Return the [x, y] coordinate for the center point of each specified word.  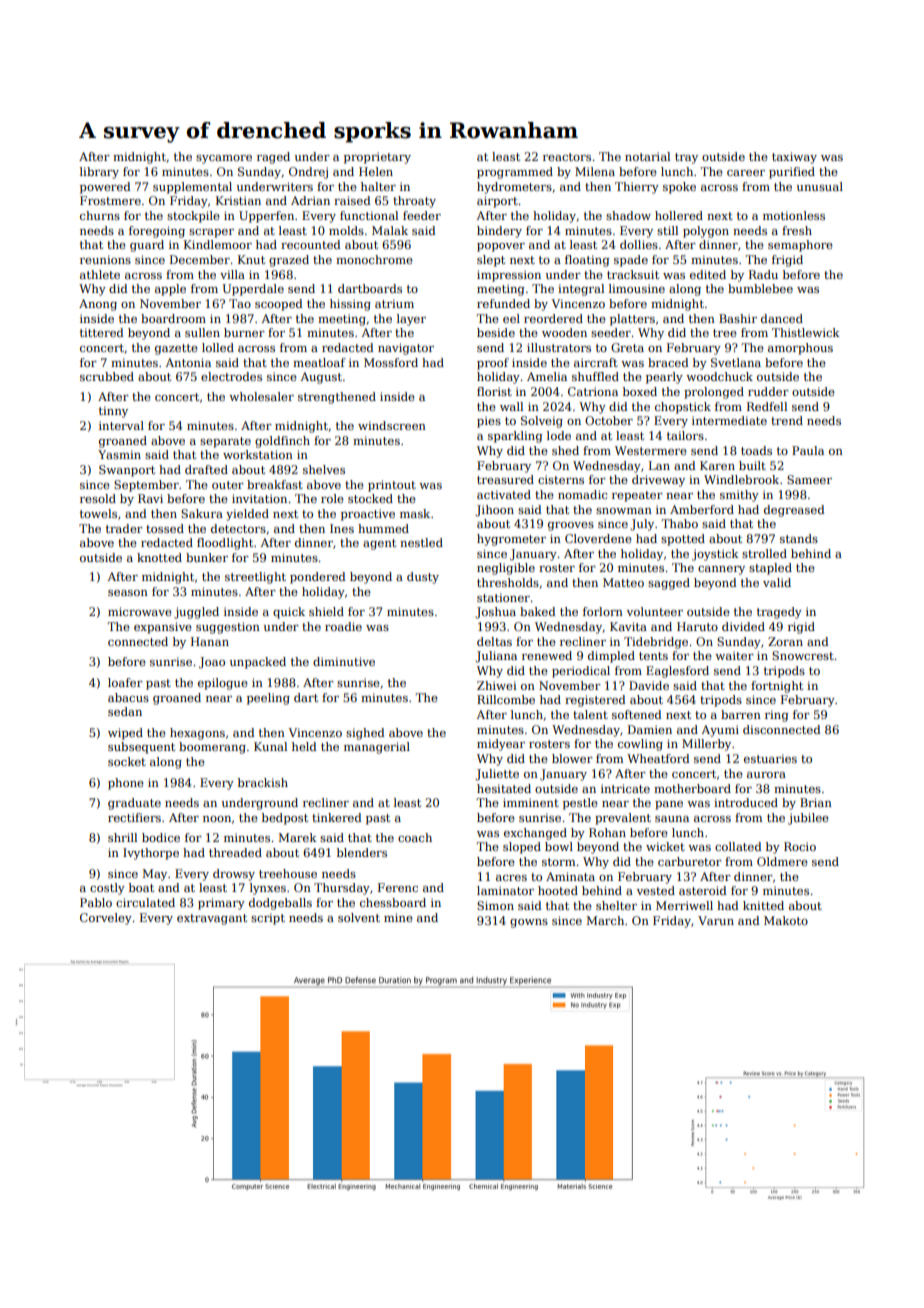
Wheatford [658, 758]
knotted [159, 557]
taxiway [794, 158]
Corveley [106, 919]
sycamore [224, 159]
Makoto [786, 920]
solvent [359, 917]
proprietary [377, 158]
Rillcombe [506, 699]
